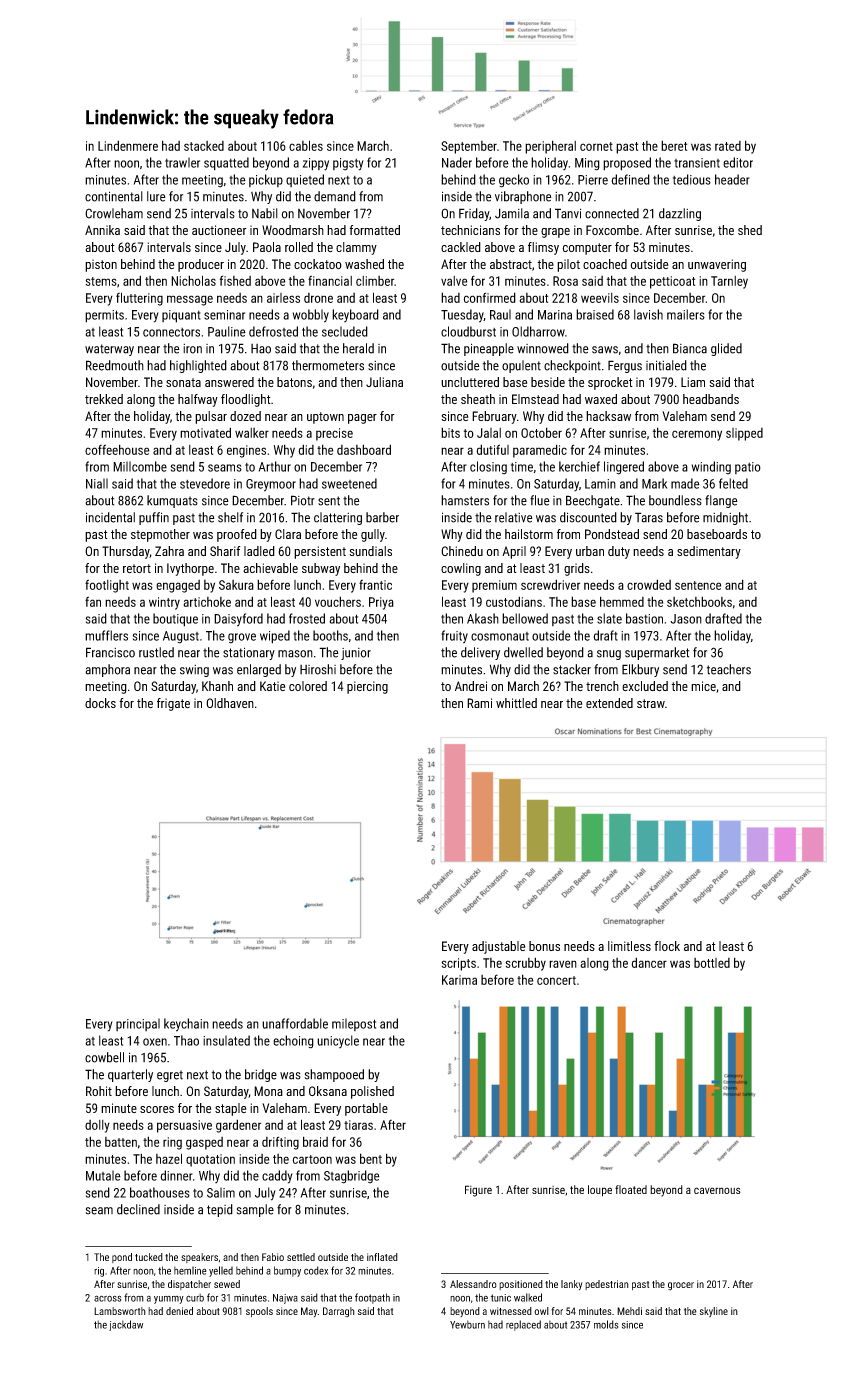 This screenshot has width=849, height=1400. What do you see at coordinates (308, 686) in the screenshot?
I see `colored` at bounding box center [308, 686].
